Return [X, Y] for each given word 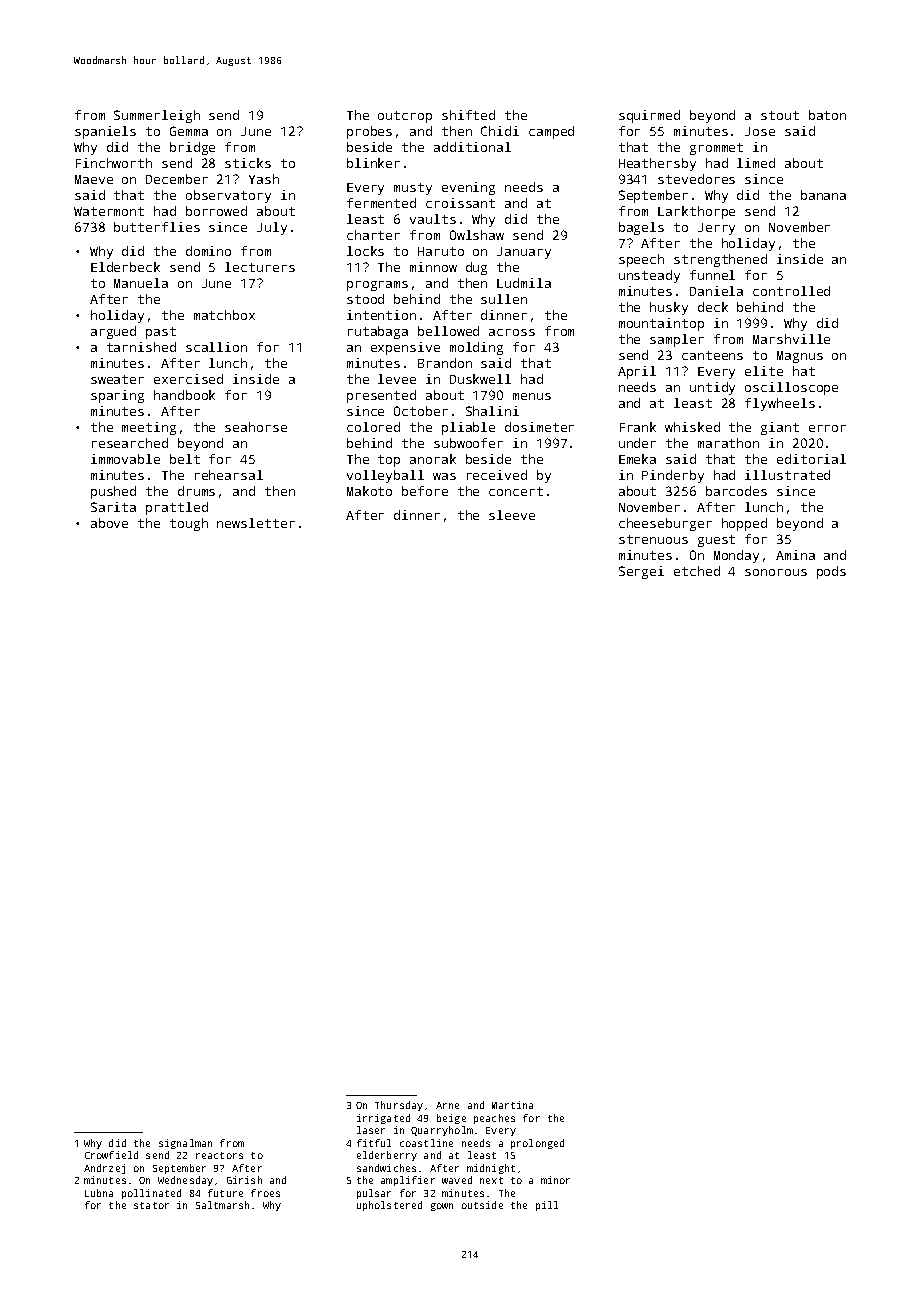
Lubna [99, 1193]
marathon [728, 443]
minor [555, 1180]
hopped [744, 524]
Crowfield [111, 1155]
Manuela [141, 283]
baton [827, 115]
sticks [248, 163]
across [512, 332]
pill [547, 1206]
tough [189, 524]
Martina [512, 1105]
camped [551, 132]
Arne [447, 1105]
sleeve [512, 515]
